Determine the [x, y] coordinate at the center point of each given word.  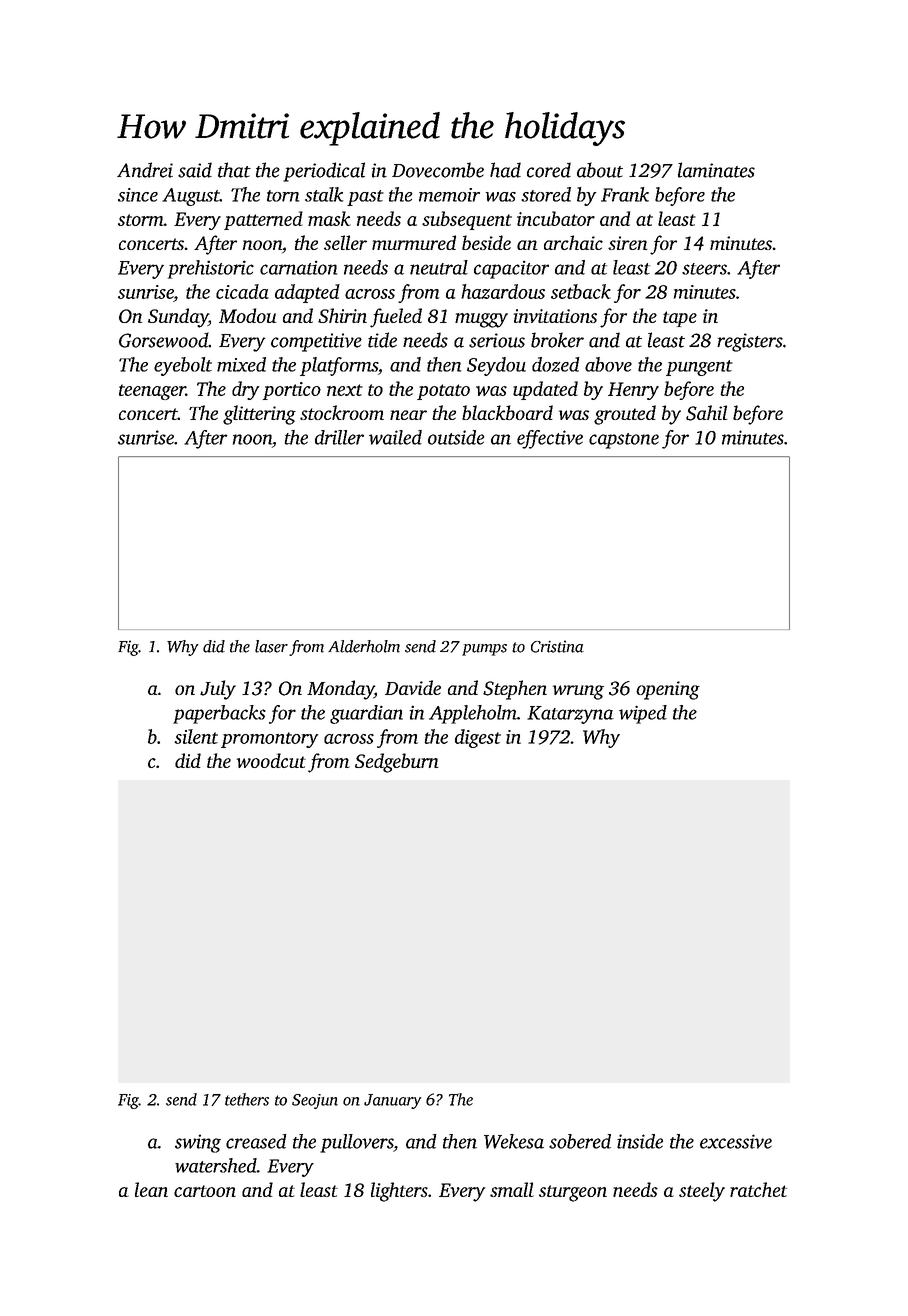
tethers [247, 1099]
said [195, 170]
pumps [484, 650]
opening [668, 690]
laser [271, 646]
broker [557, 340]
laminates [716, 170]
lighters [399, 1192]
